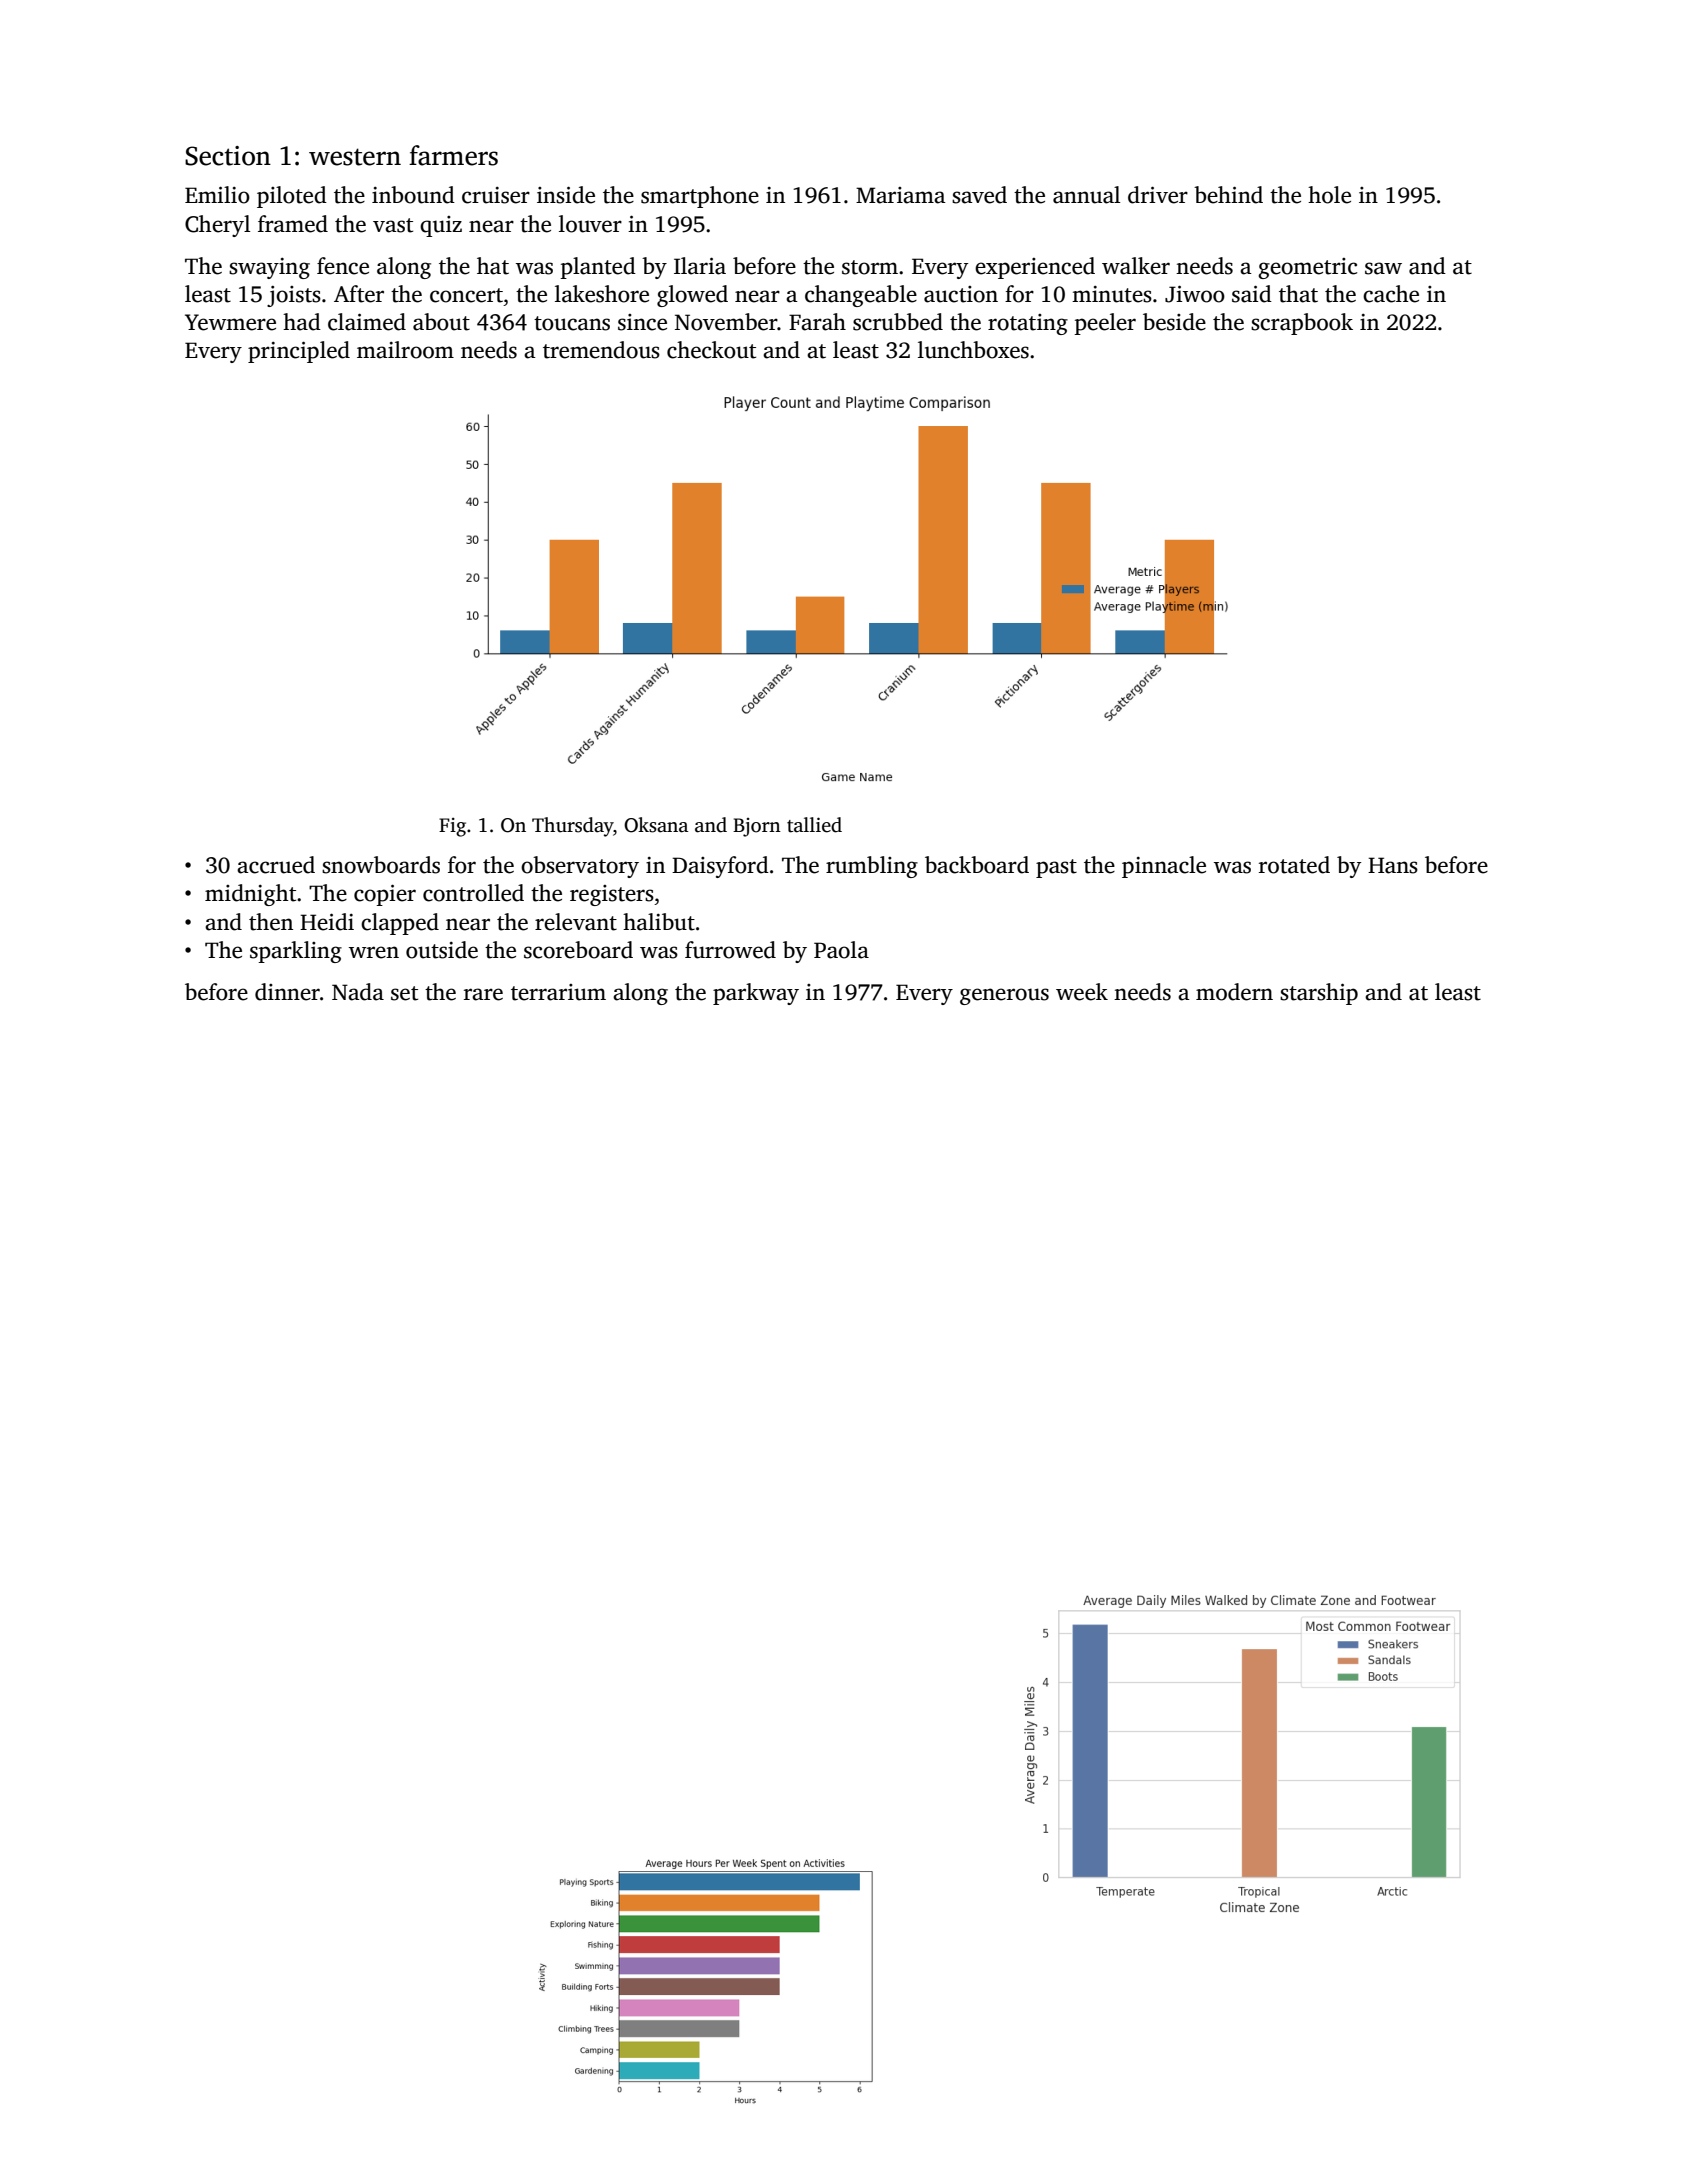 This screenshot has height=2178, width=1683. What do you see at coordinates (642, 322) in the screenshot?
I see `since` at bounding box center [642, 322].
